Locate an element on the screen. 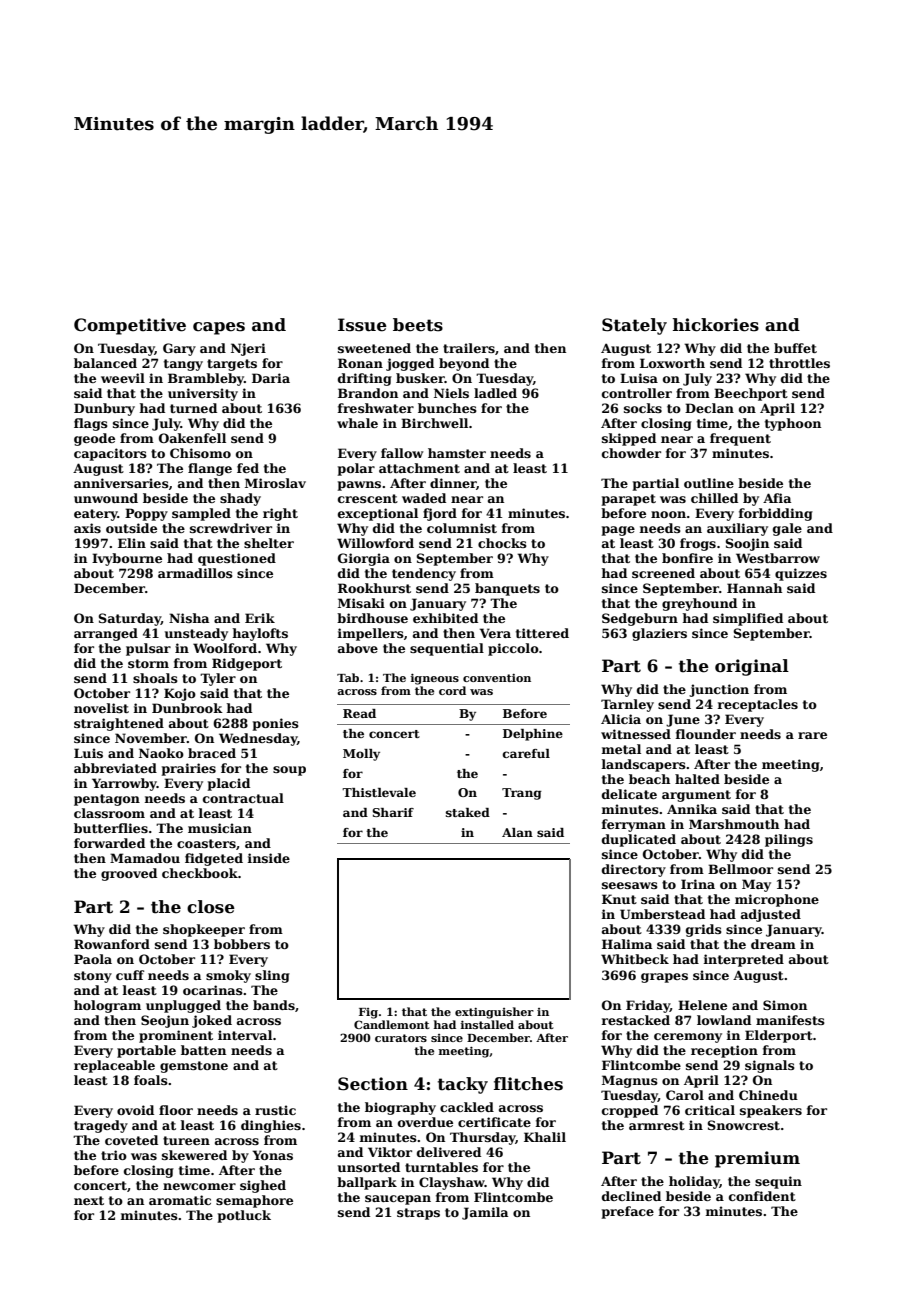 The height and width of the screenshot is (1316, 908). Wednesday is located at coordinates (258, 739).
